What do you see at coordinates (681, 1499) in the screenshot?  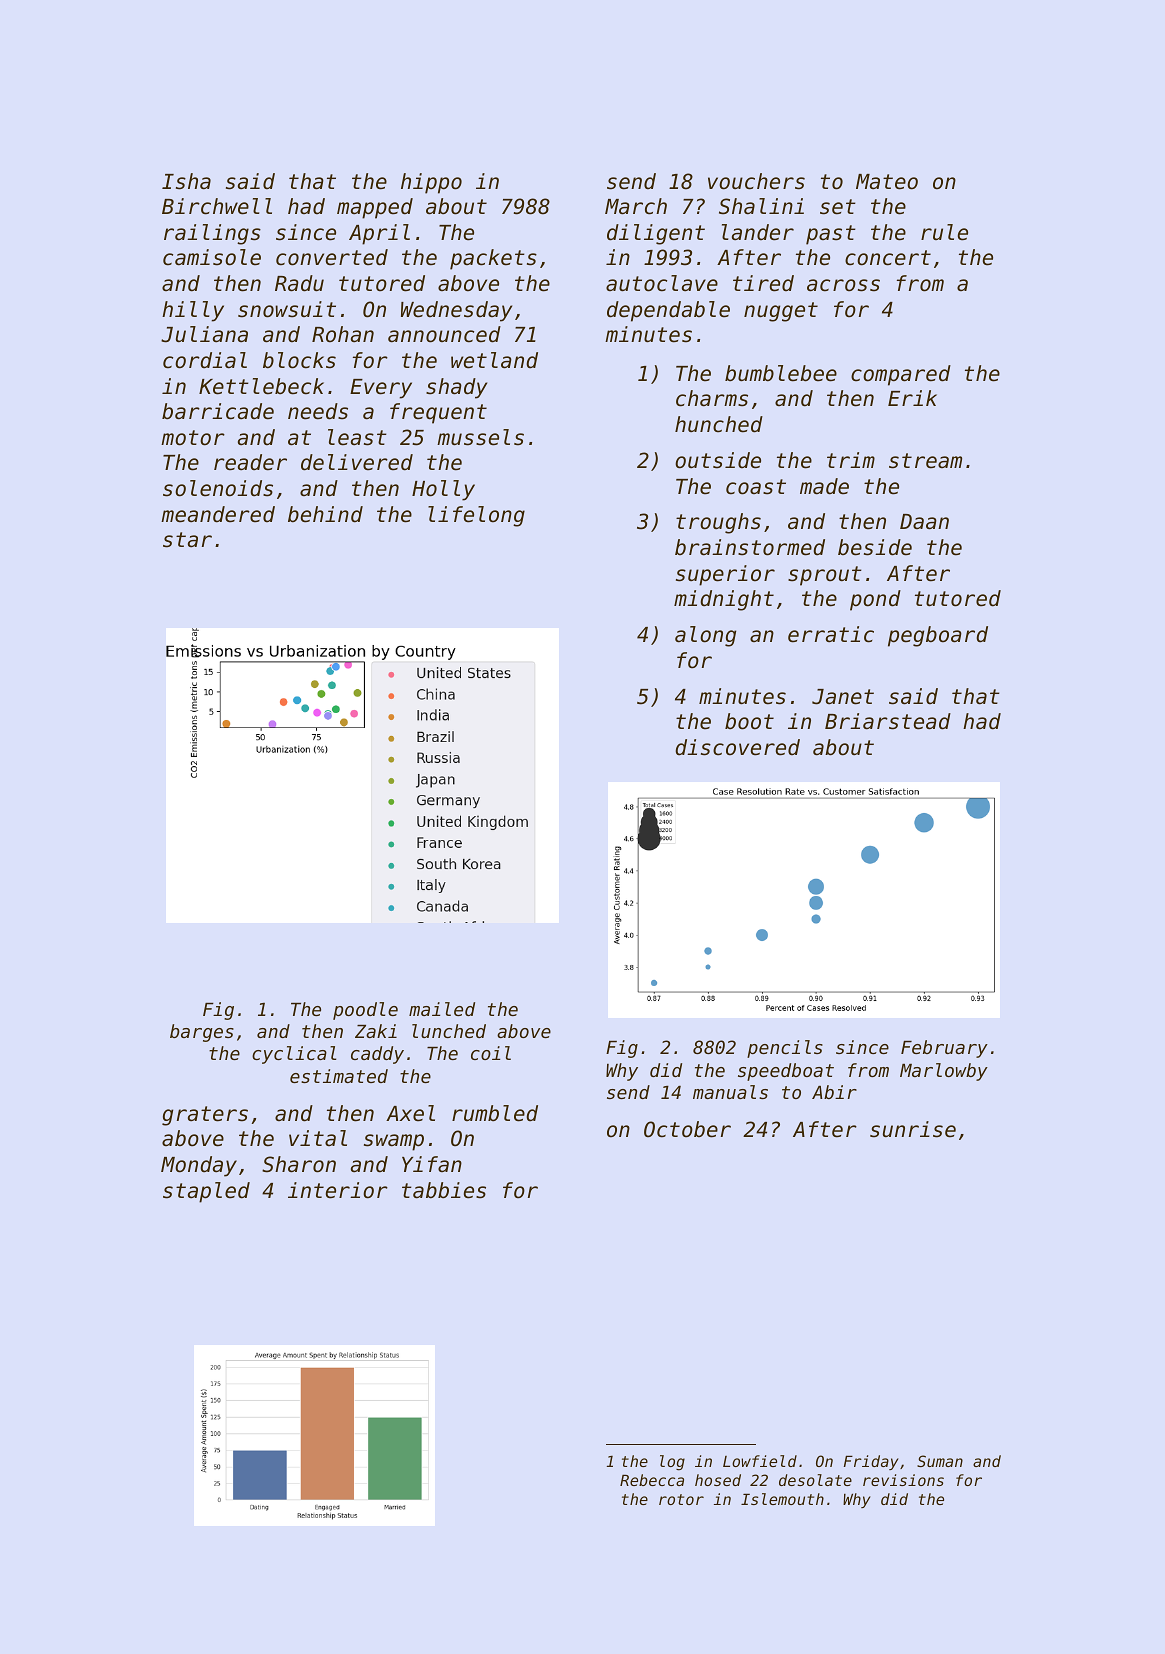 I see `rotor` at bounding box center [681, 1499].
